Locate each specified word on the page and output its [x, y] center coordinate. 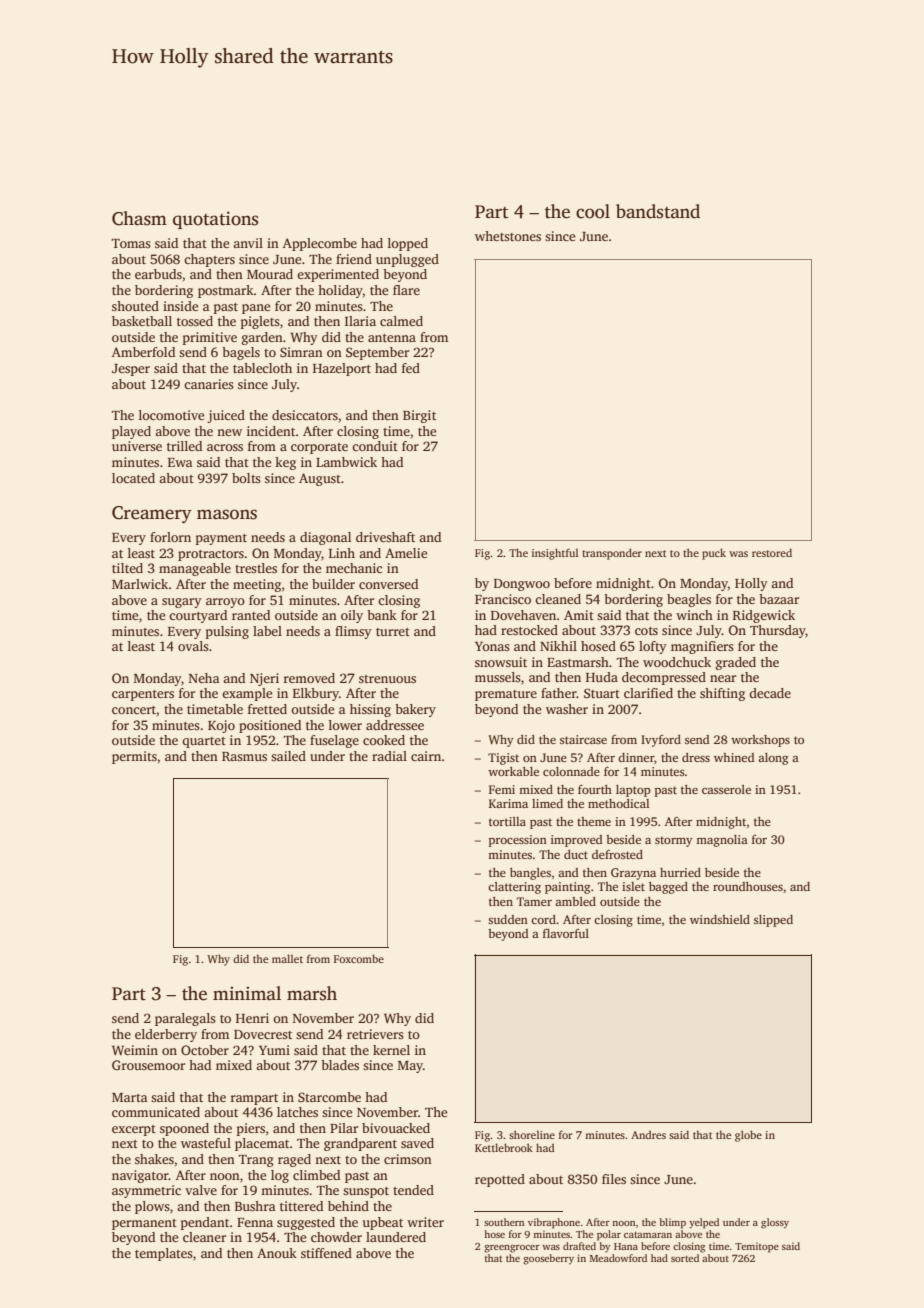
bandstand [658, 211]
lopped [408, 244]
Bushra [255, 1206]
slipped [773, 921]
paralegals [185, 1019]
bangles [530, 874]
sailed [288, 756]
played [131, 432]
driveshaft [385, 537]
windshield [720, 919]
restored [772, 552]
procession [518, 841]
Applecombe [320, 244]
